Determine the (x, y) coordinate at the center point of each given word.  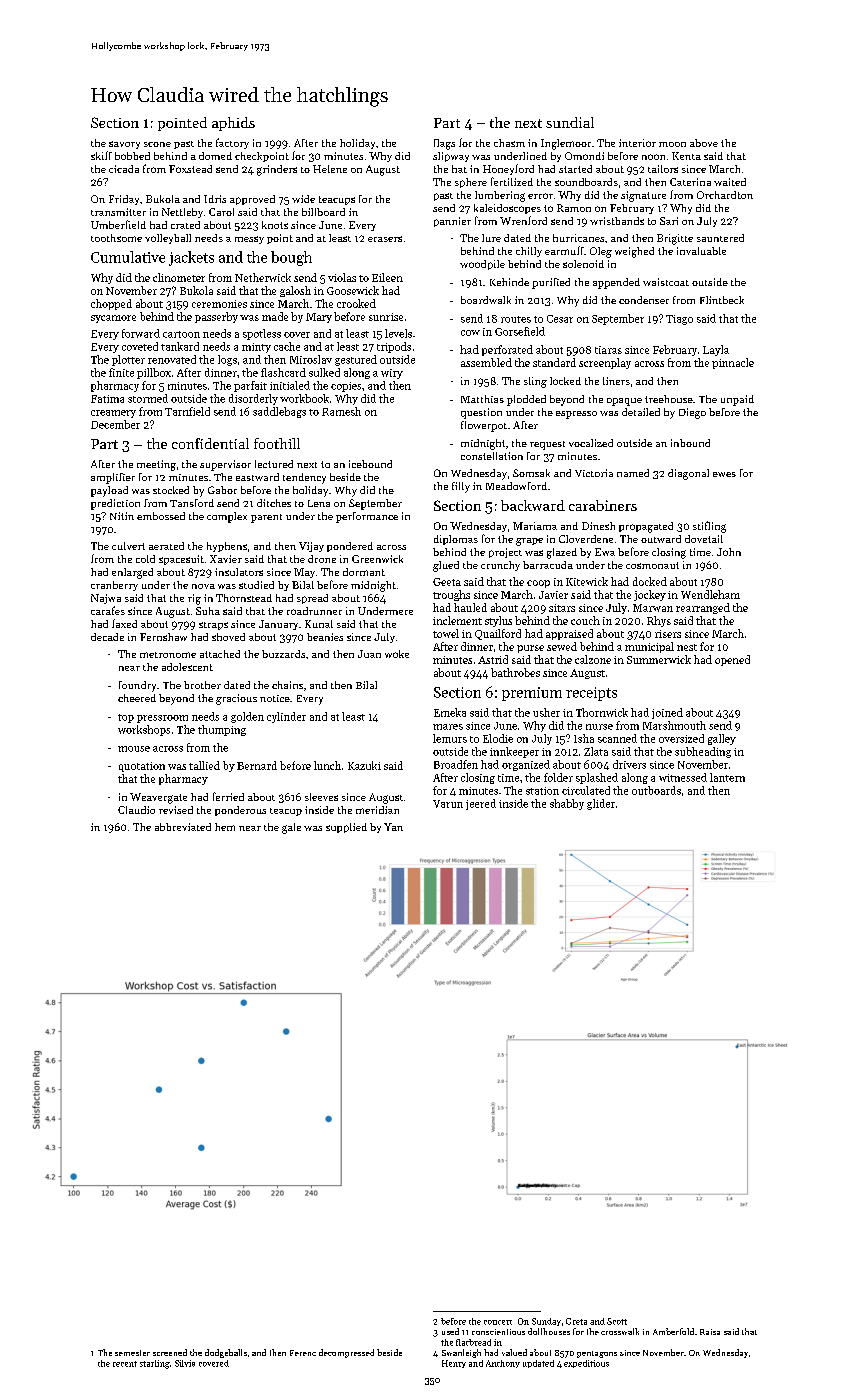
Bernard (257, 765)
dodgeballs (226, 1353)
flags (444, 144)
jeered (481, 804)
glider (601, 804)
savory (124, 145)
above (704, 143)
